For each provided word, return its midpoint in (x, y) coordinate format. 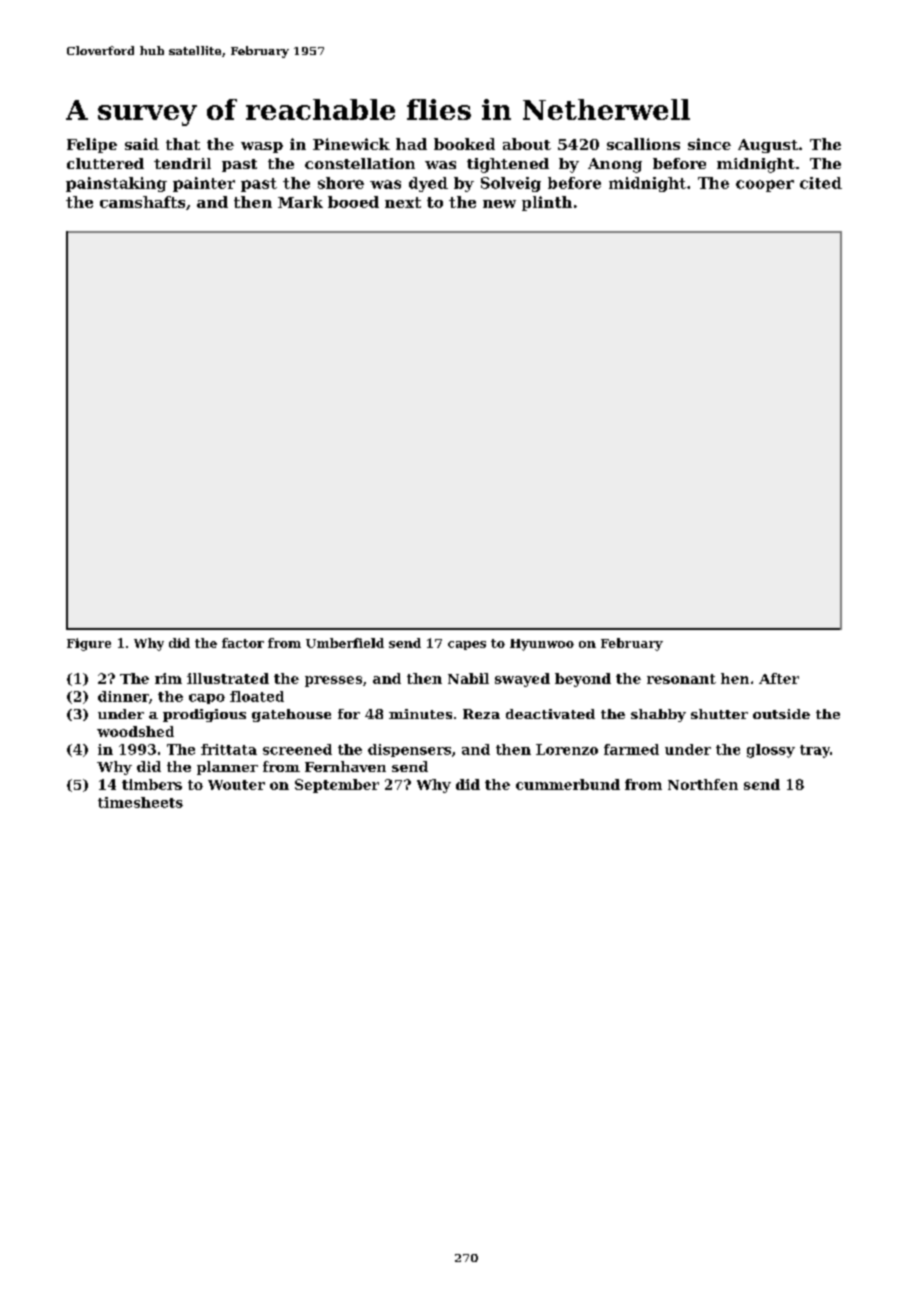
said (142, 144)
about (527, 144)
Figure (89, 644)
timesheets (140, 802)
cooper (765, 186)
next (403, 202)
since (709, 144)
